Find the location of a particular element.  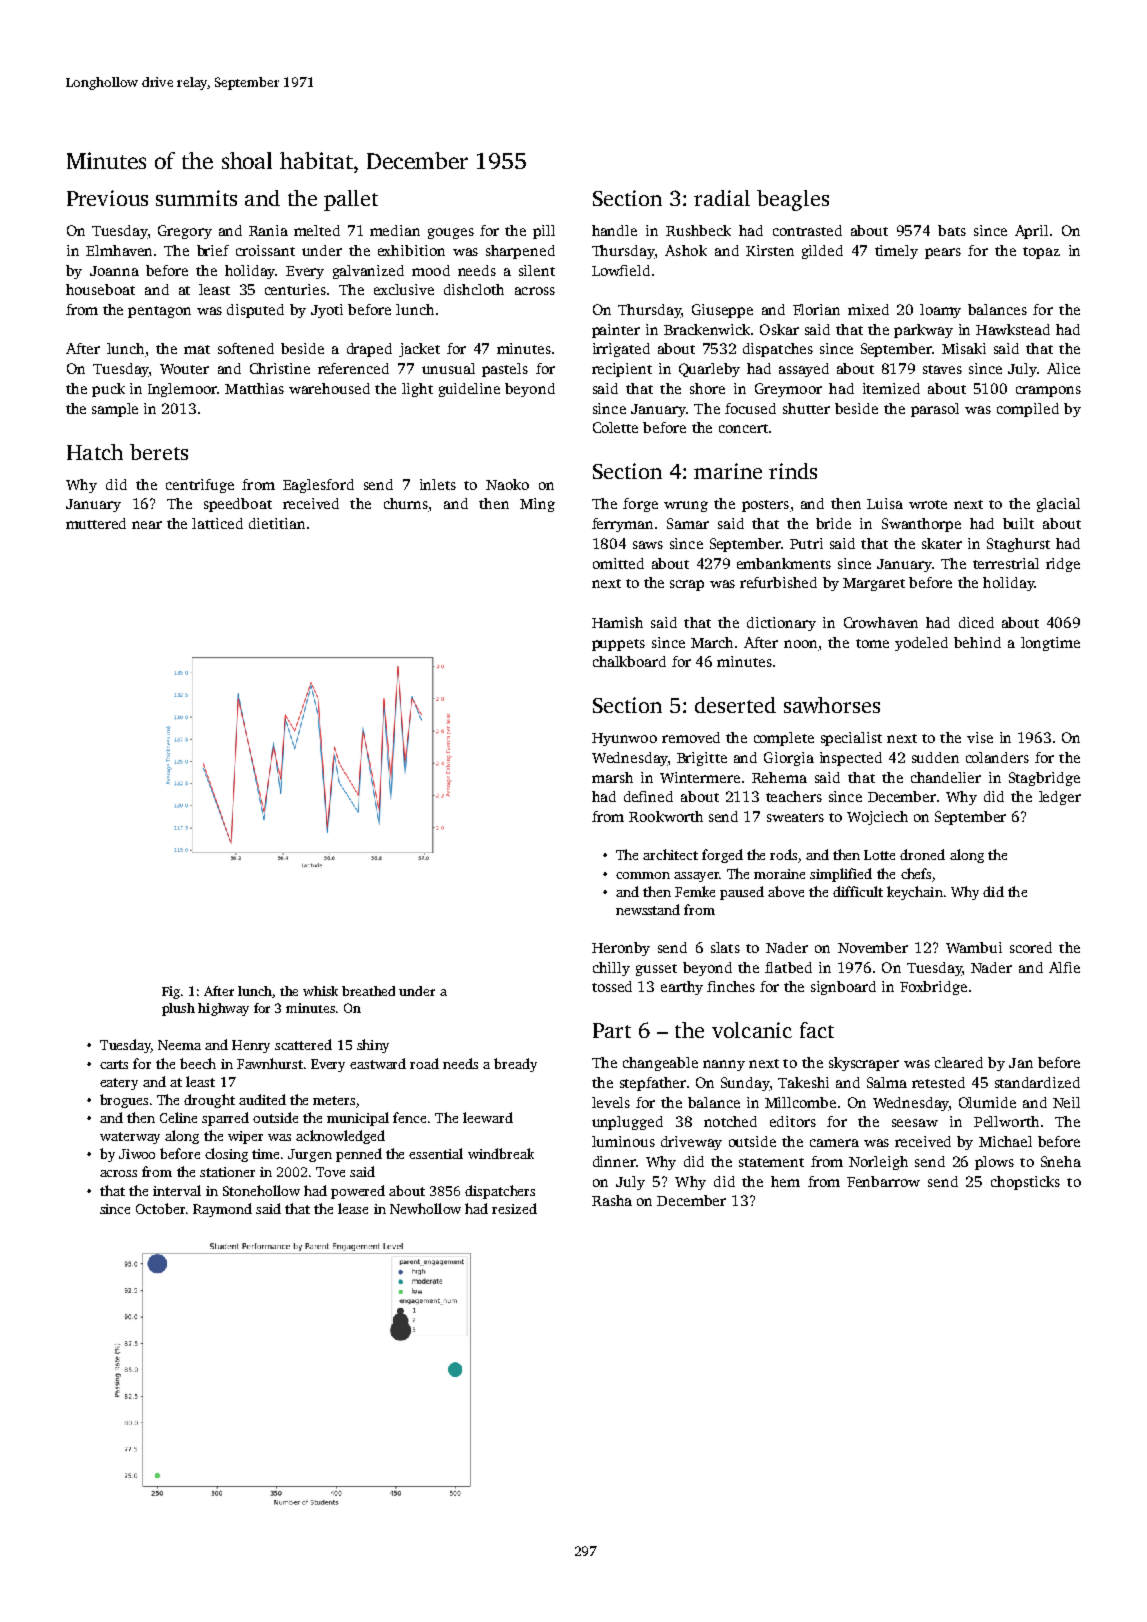

pallet is located at coordinates (351, 200).
